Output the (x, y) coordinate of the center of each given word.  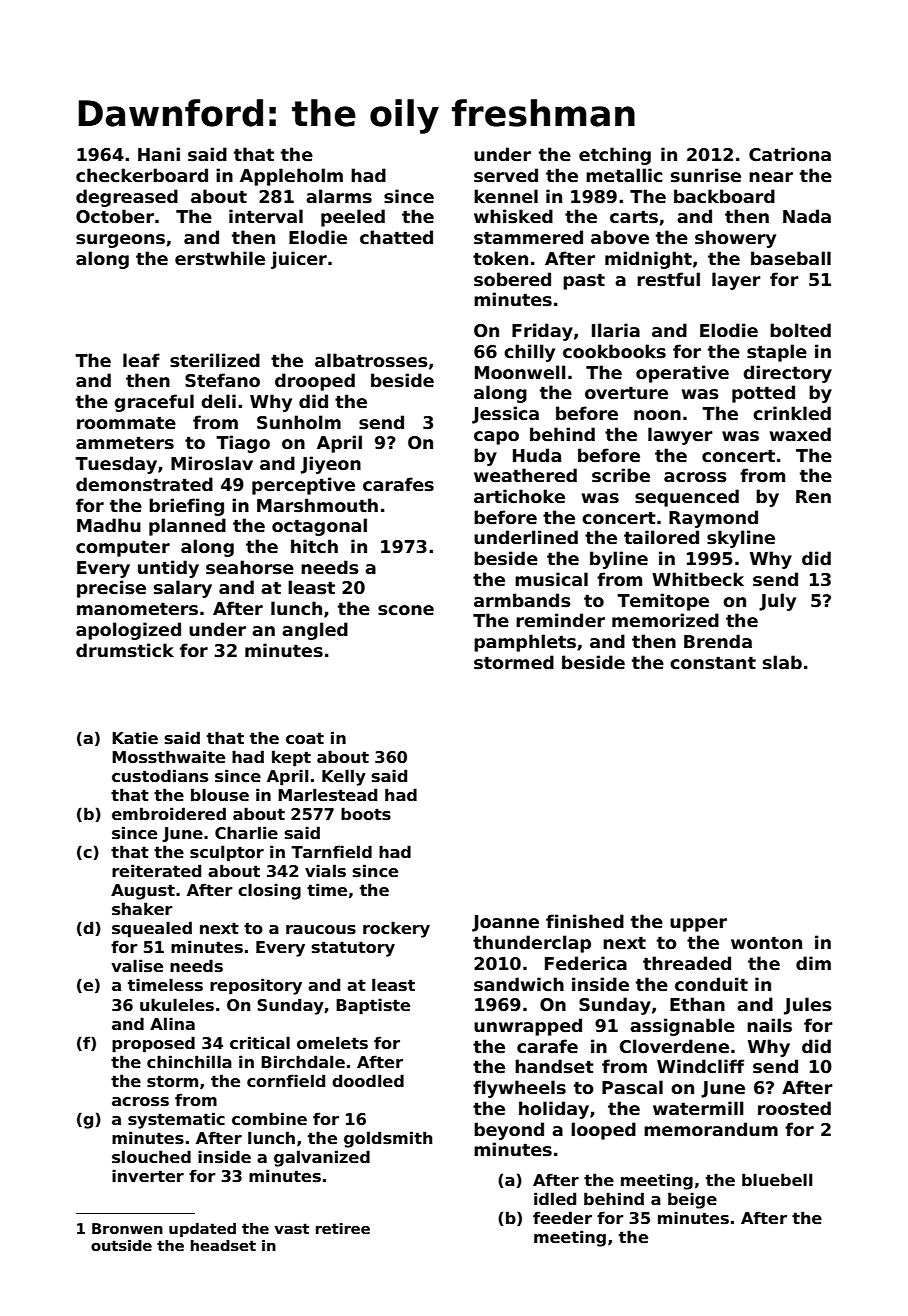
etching (615, 156)
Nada (807, 216)
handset (554, 1066)
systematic (176, 1120)
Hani (159, 154)
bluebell (777, 1180)
